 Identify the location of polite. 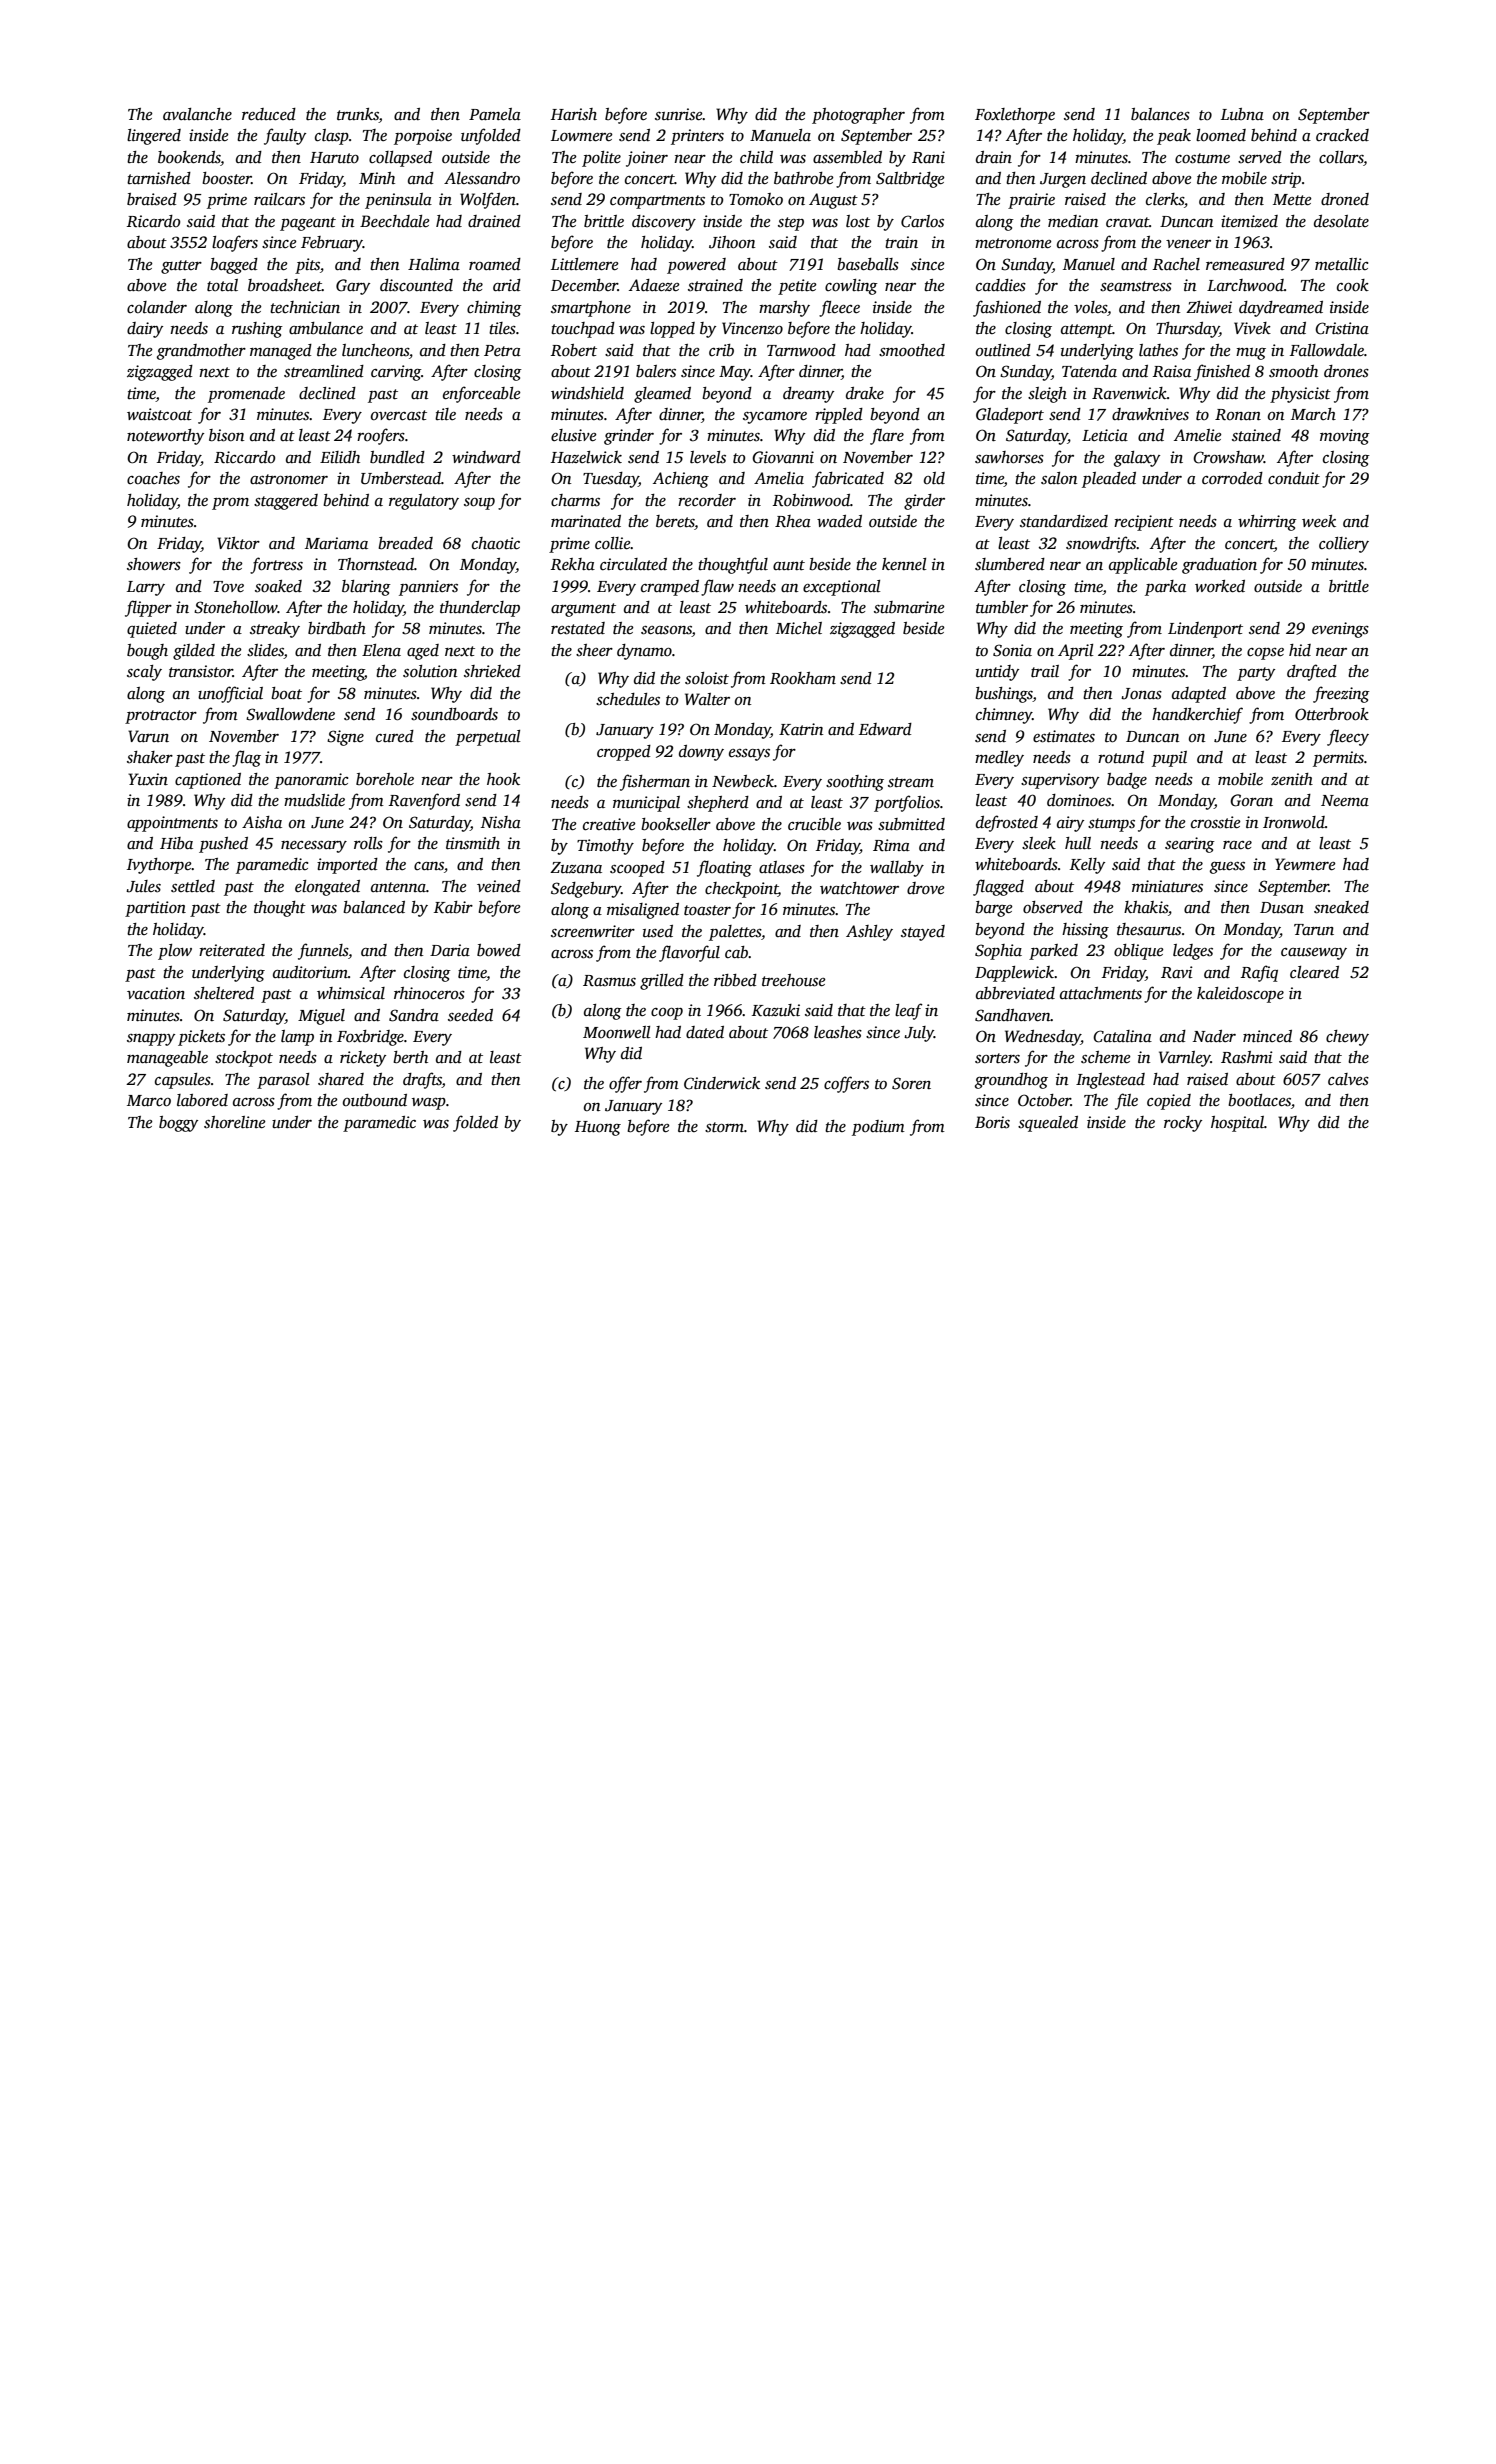
(601, 159).
